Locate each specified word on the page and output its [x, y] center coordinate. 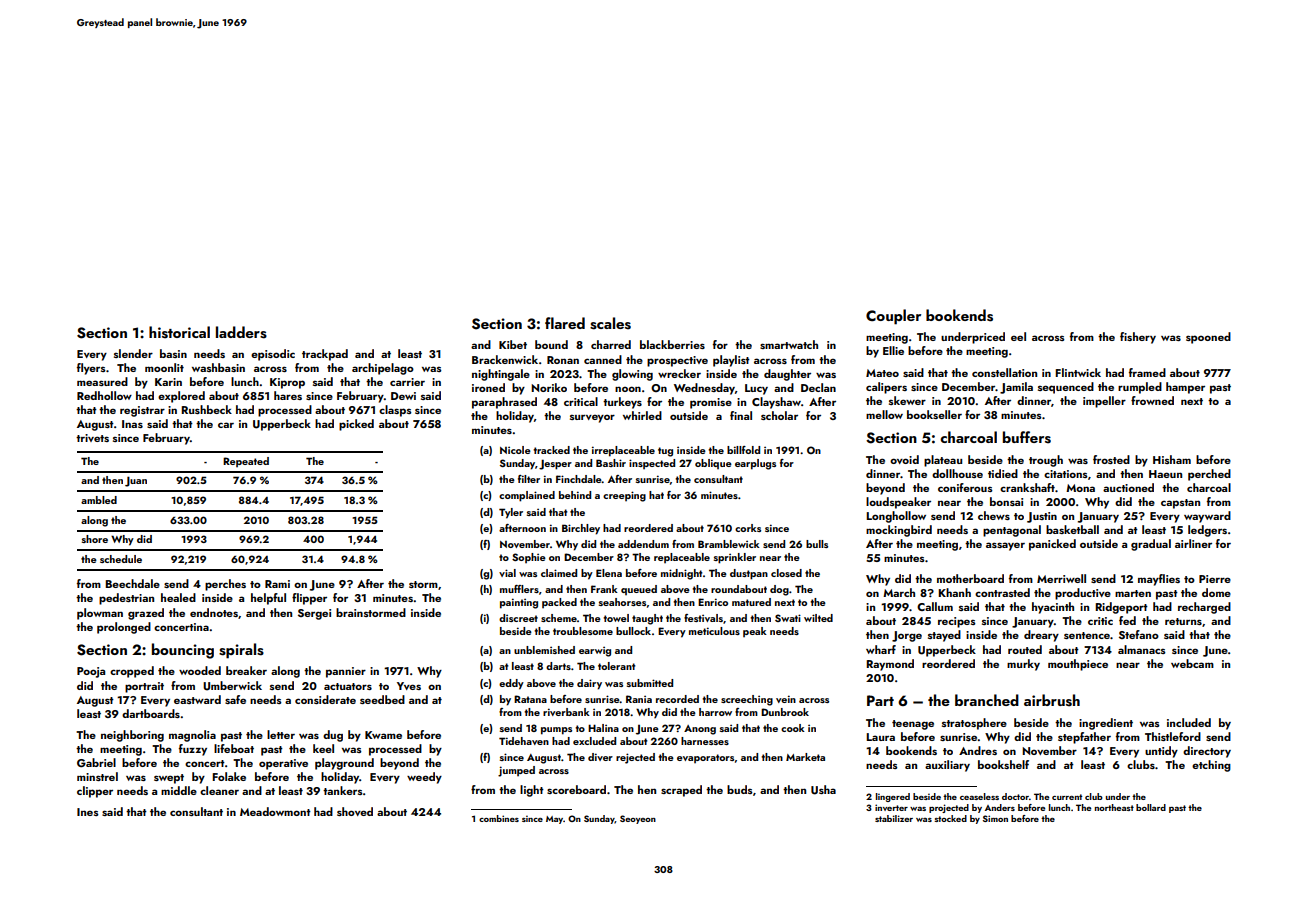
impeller [1104, 402]
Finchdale [579, 479]
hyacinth [1053, 608]
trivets [92, 438]
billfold [743, 450]
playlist [731, 361]
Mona [1080, 488]
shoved [355, 811]
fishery [1138, 338]
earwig [595, 651]
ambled [99, 500]
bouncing [183, 651]
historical [179, 332]
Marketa [805, 757]
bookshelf [1003, 764]
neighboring [132, 736]
